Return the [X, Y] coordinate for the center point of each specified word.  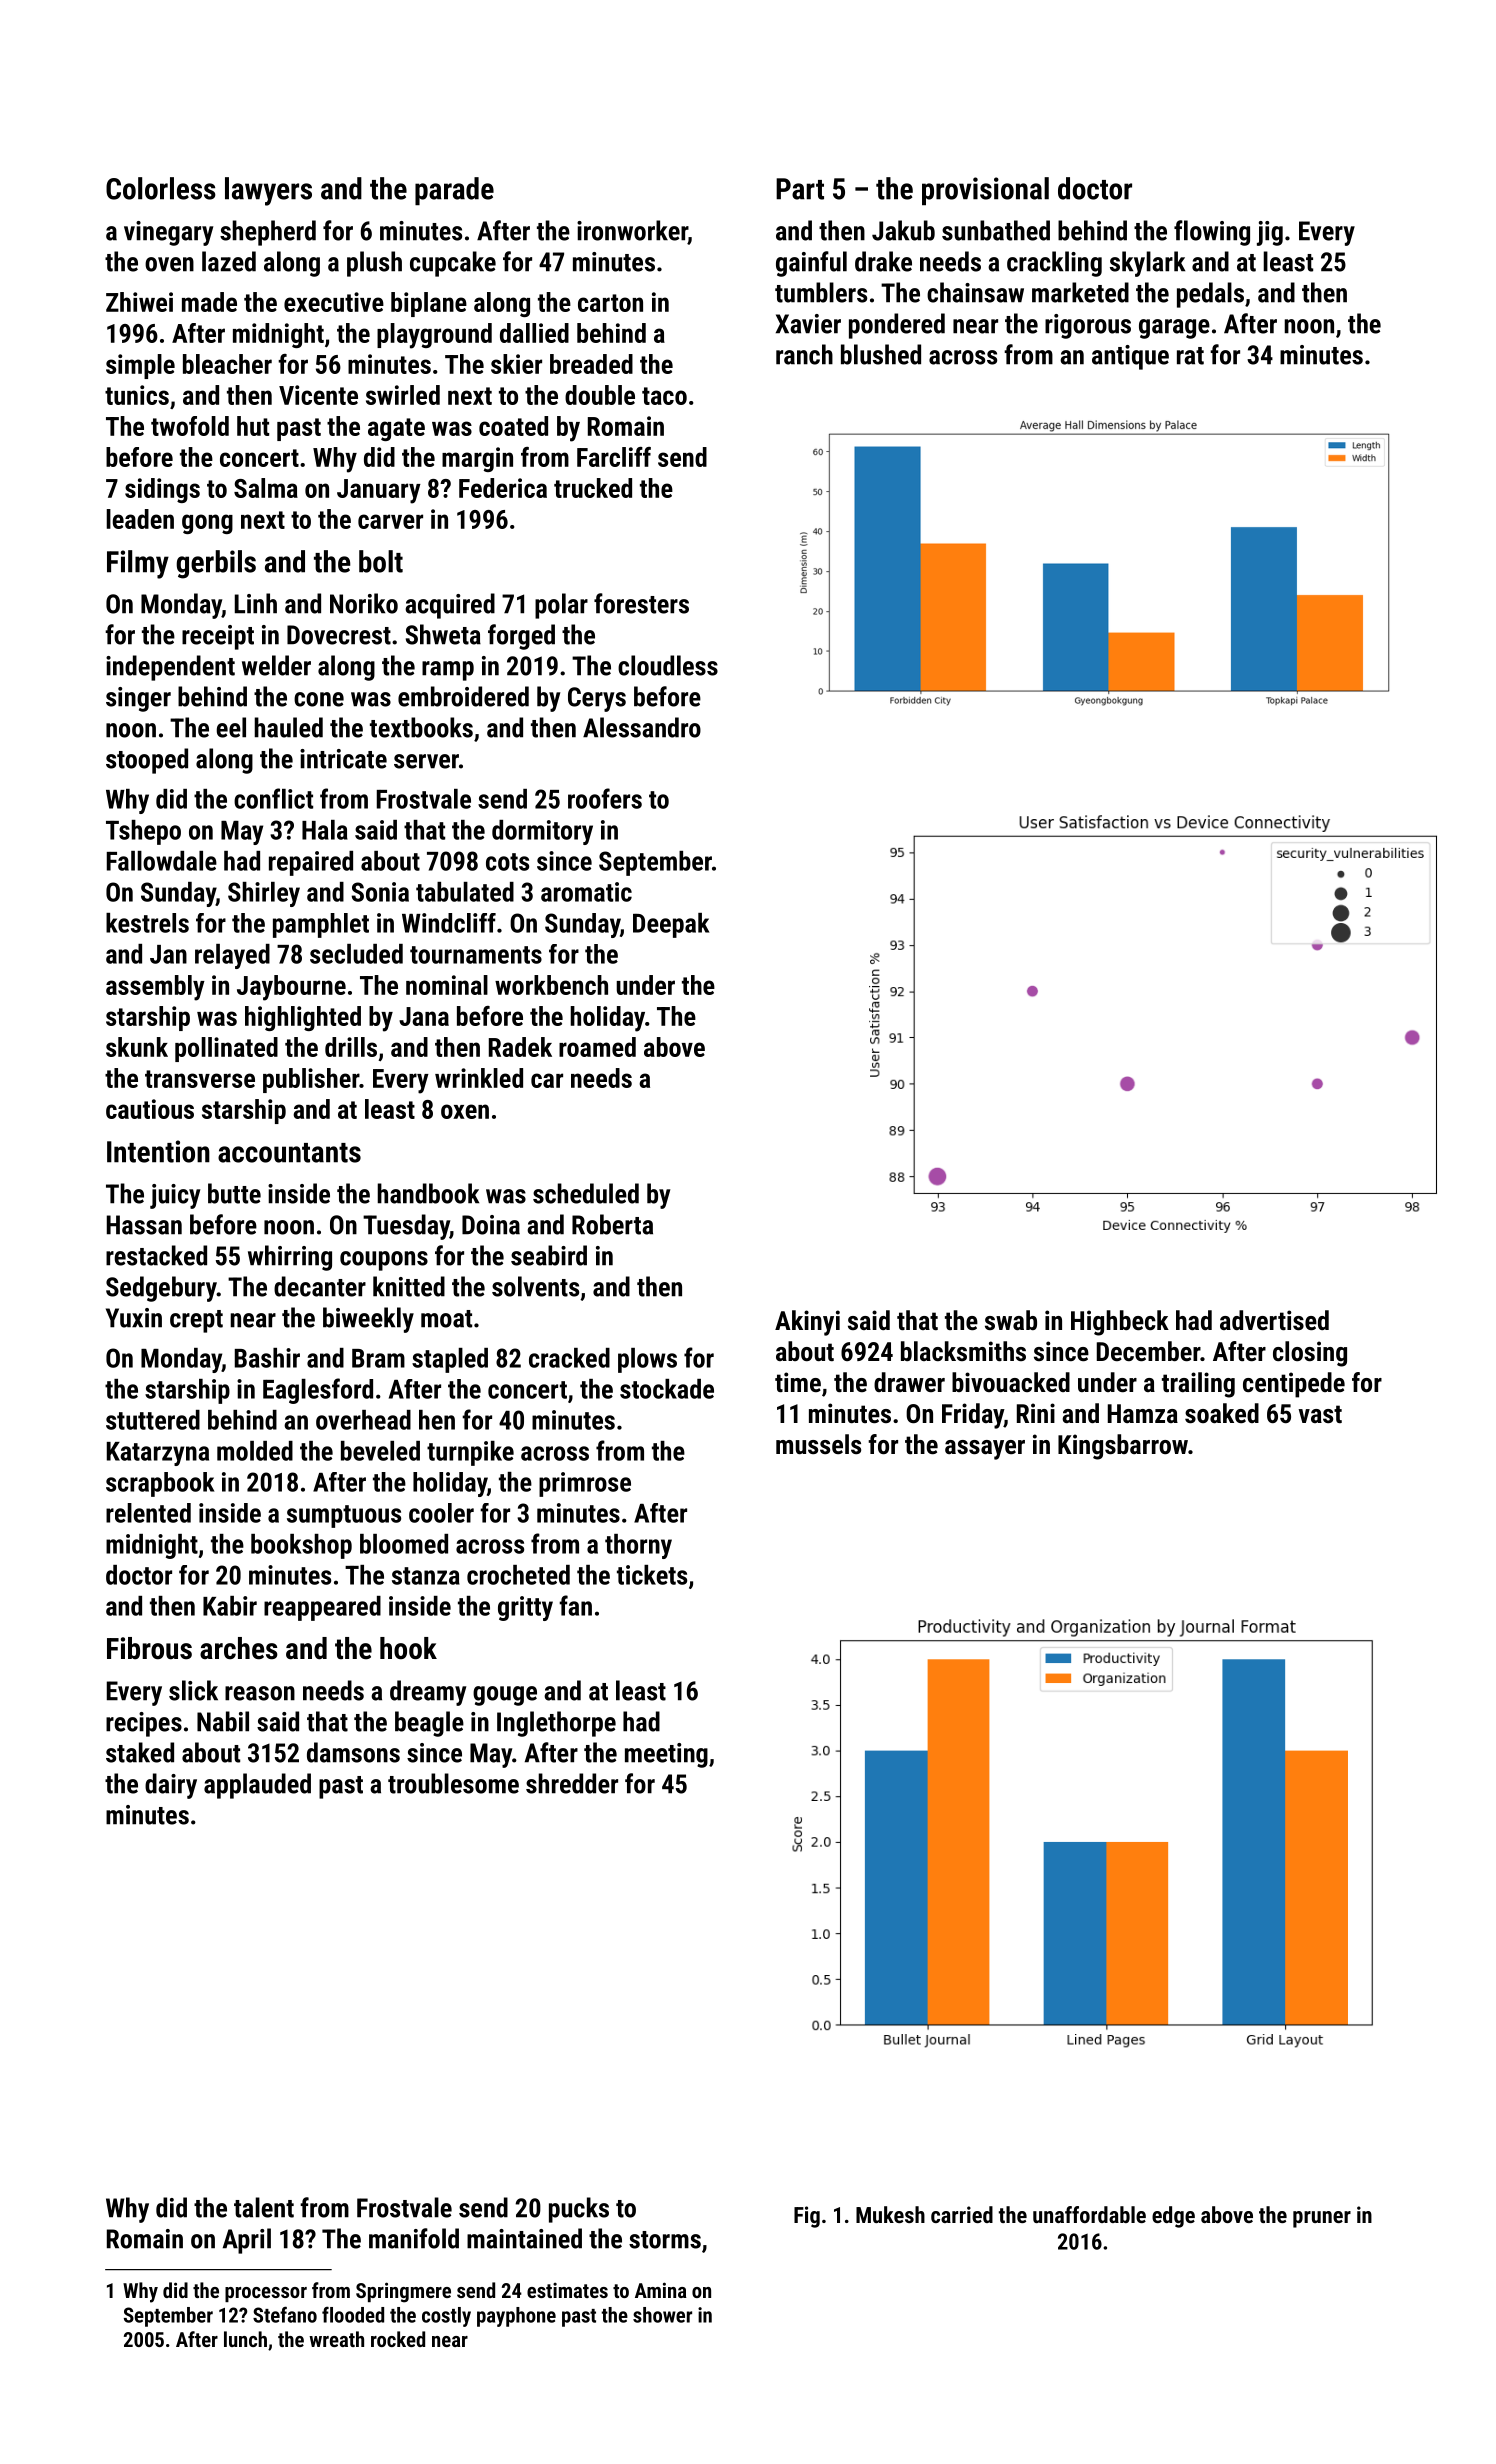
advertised [1274, 1320]
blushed [881, 354]
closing [1310, 1354]
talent [264, 2207]
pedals [1210, 295]
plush [374, 264]
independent [170, 668]
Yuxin [134, 1318]
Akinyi [807, 1323]
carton [610, 303]
